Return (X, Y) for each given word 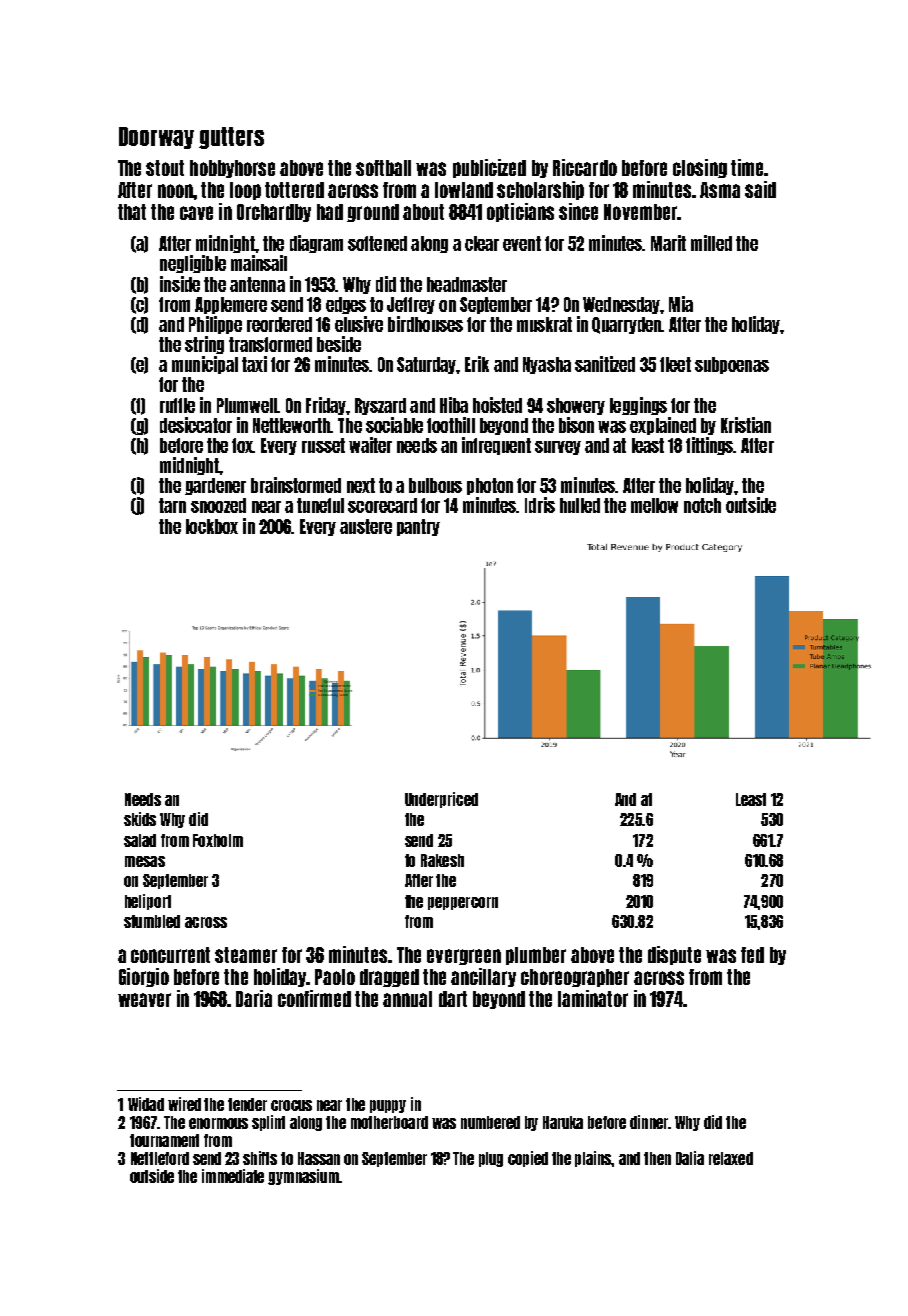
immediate (233, 1176)
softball (383, 168)
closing (700, 168)
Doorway (156, 138)
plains (593, 1159)
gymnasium (303, 1177)
